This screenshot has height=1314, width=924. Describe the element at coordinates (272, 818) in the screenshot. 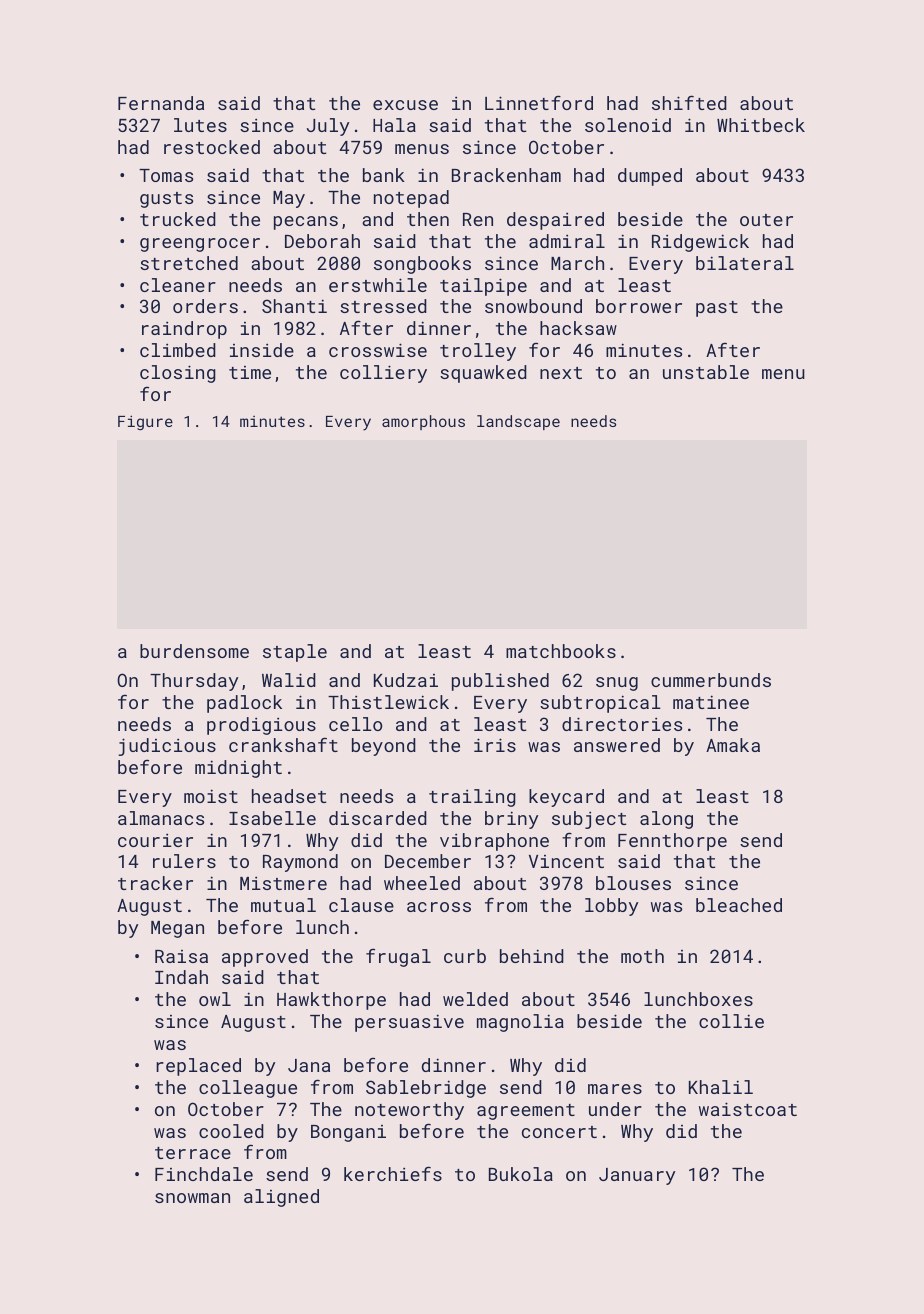

I see `Isabelle` at that location.
